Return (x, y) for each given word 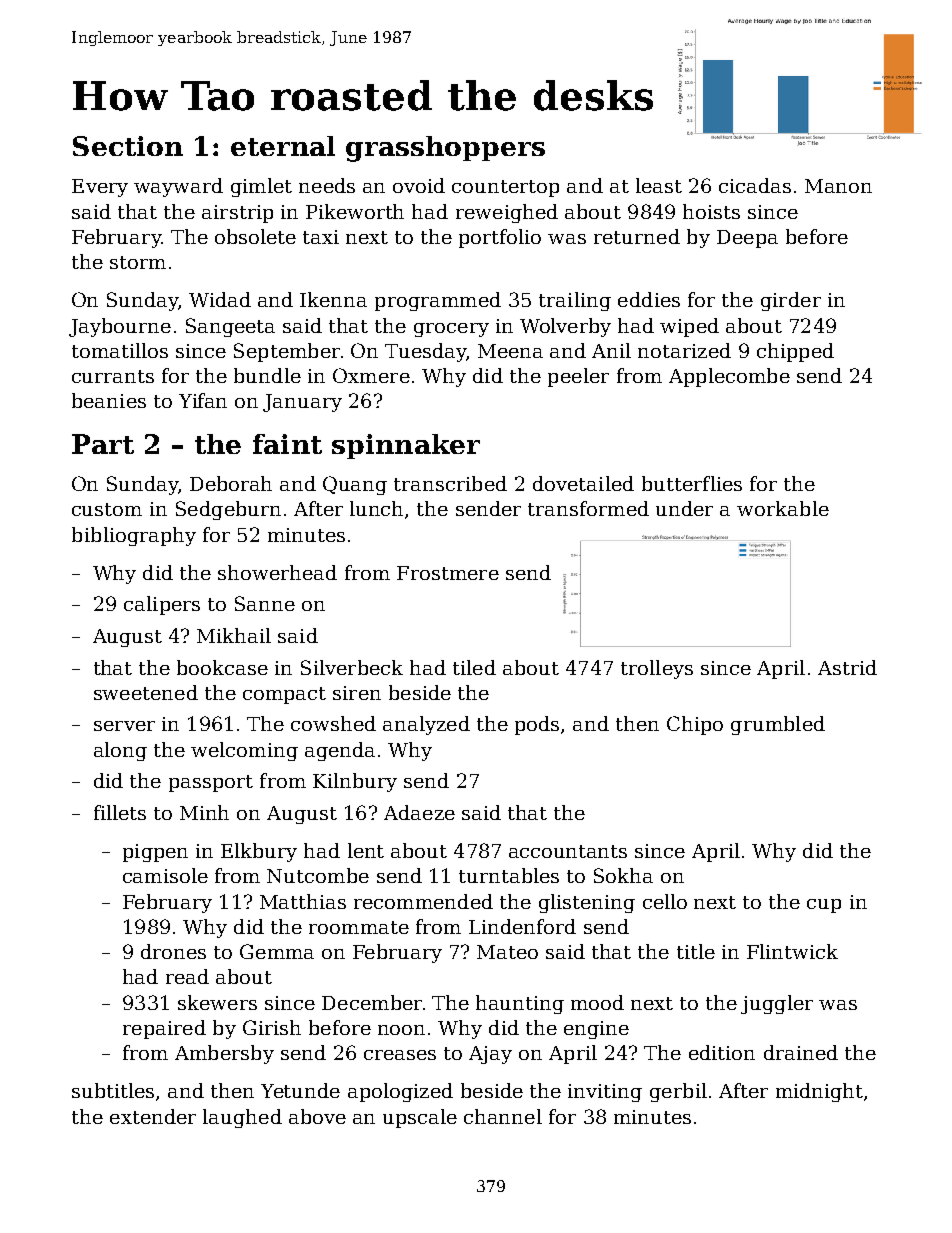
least (659, 185)
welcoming (244, 751)
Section (128, 146)
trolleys (657, 669)
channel (503, 1116)
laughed (242, 1118)
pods (537, 725)
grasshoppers (445, 149)
